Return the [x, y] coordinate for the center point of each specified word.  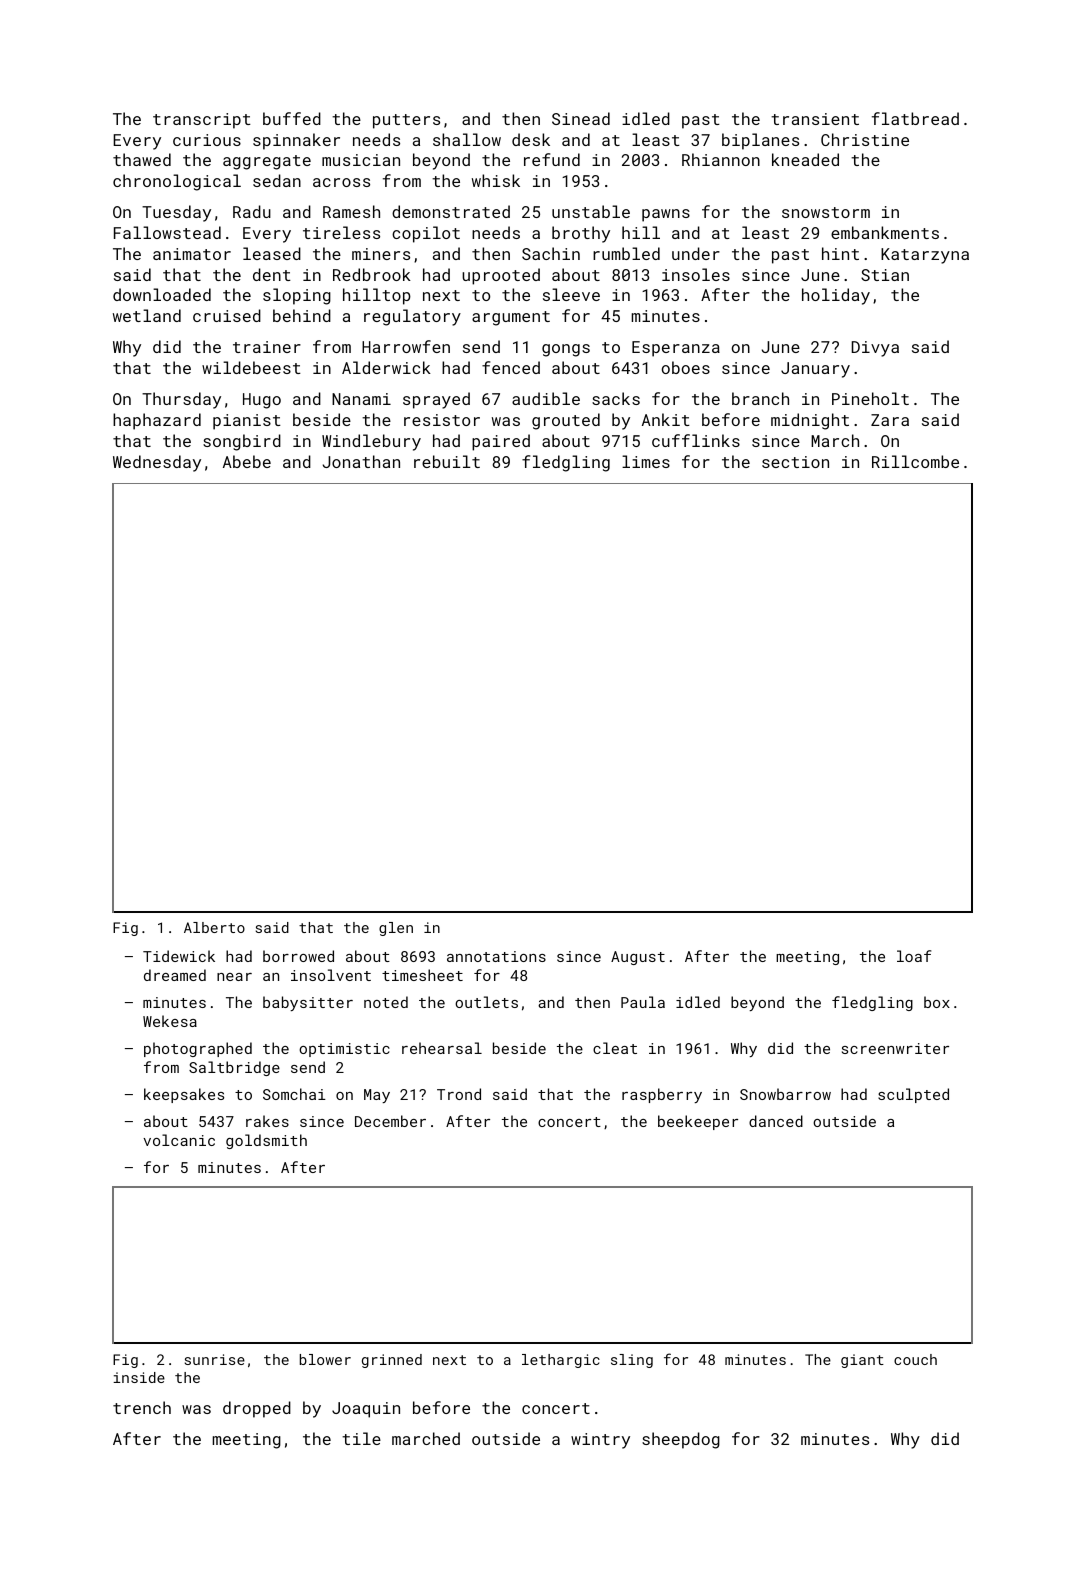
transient [815, 119]
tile [361, 1438]
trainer [267, 347]
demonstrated [451, 211]
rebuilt [447, 461]
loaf [914, 956]
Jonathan [361, 461]
